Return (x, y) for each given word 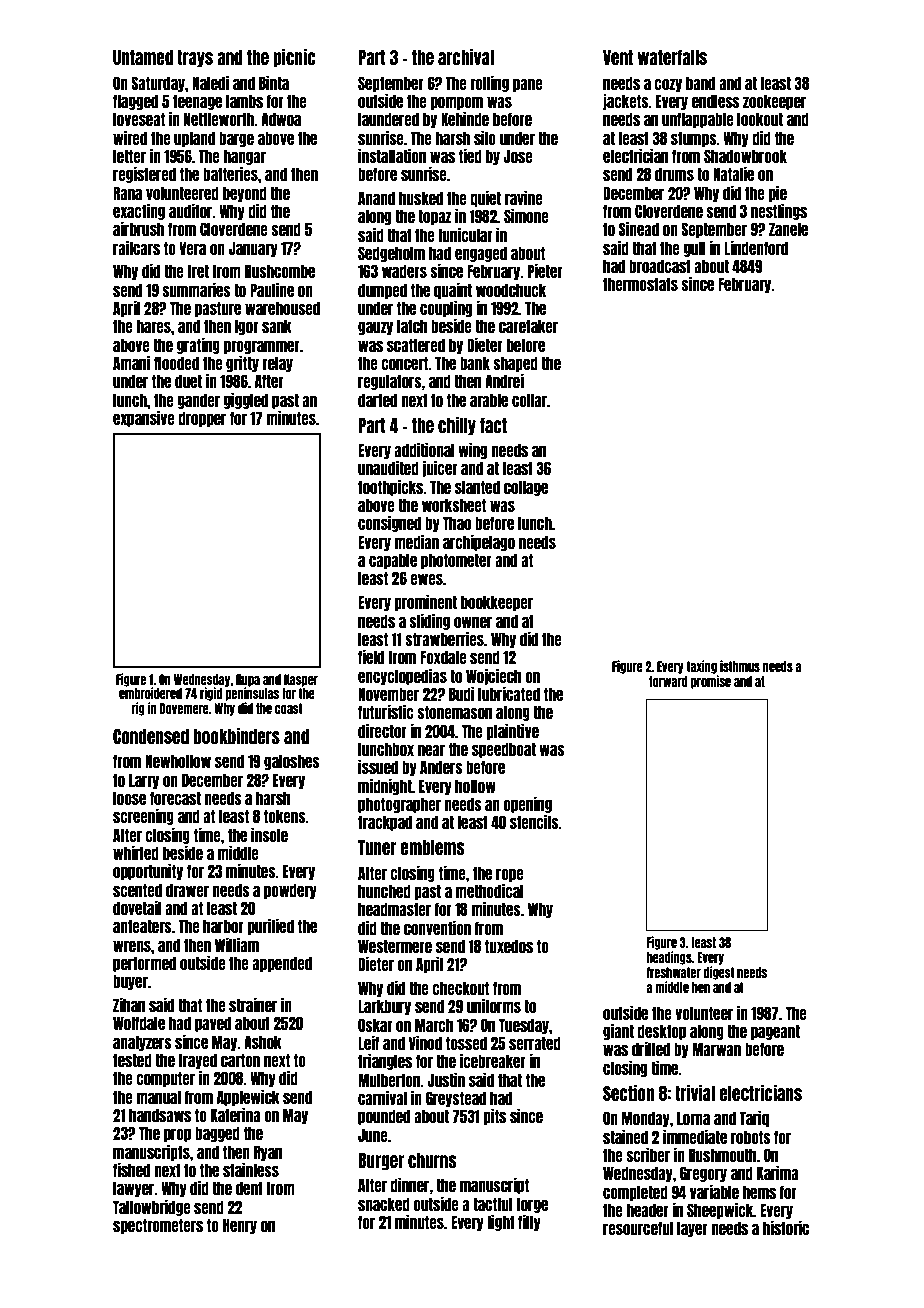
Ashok (263, 1042)
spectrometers (158, 1226)
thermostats (640, 284)
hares (154, 326)
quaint (453, 291)
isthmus (740, 666)
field (371, 657)
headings (669, 958)
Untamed (143, 57)
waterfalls (672, 57)
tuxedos (509, 946)
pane (528, 85)
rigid (211, 694)
